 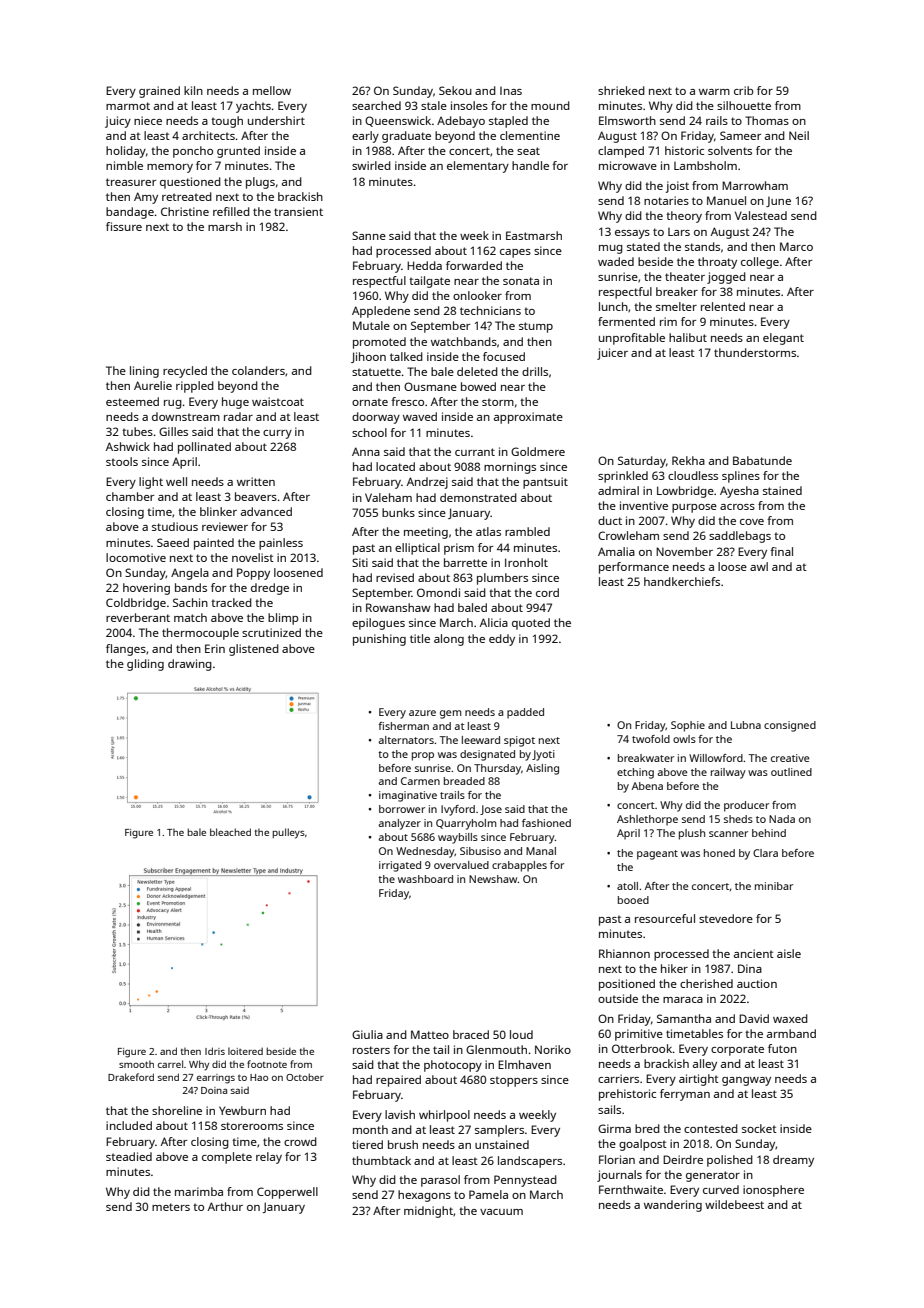 I want to click on drills, so click(x=535, y=371).
